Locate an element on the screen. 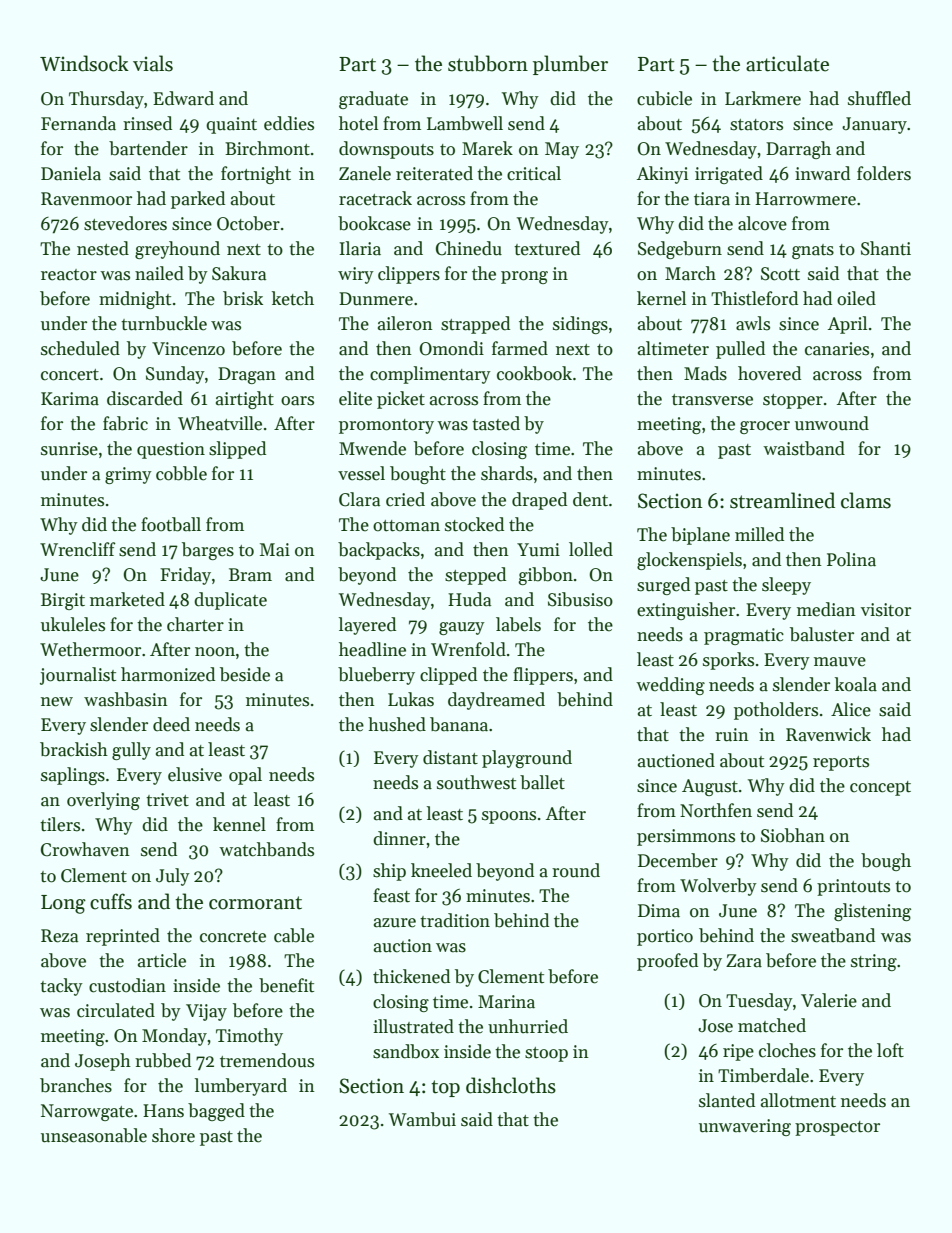 The width and height of the screenshot is (952, 1233). illustrated is located at coordinates (413, 1026).
